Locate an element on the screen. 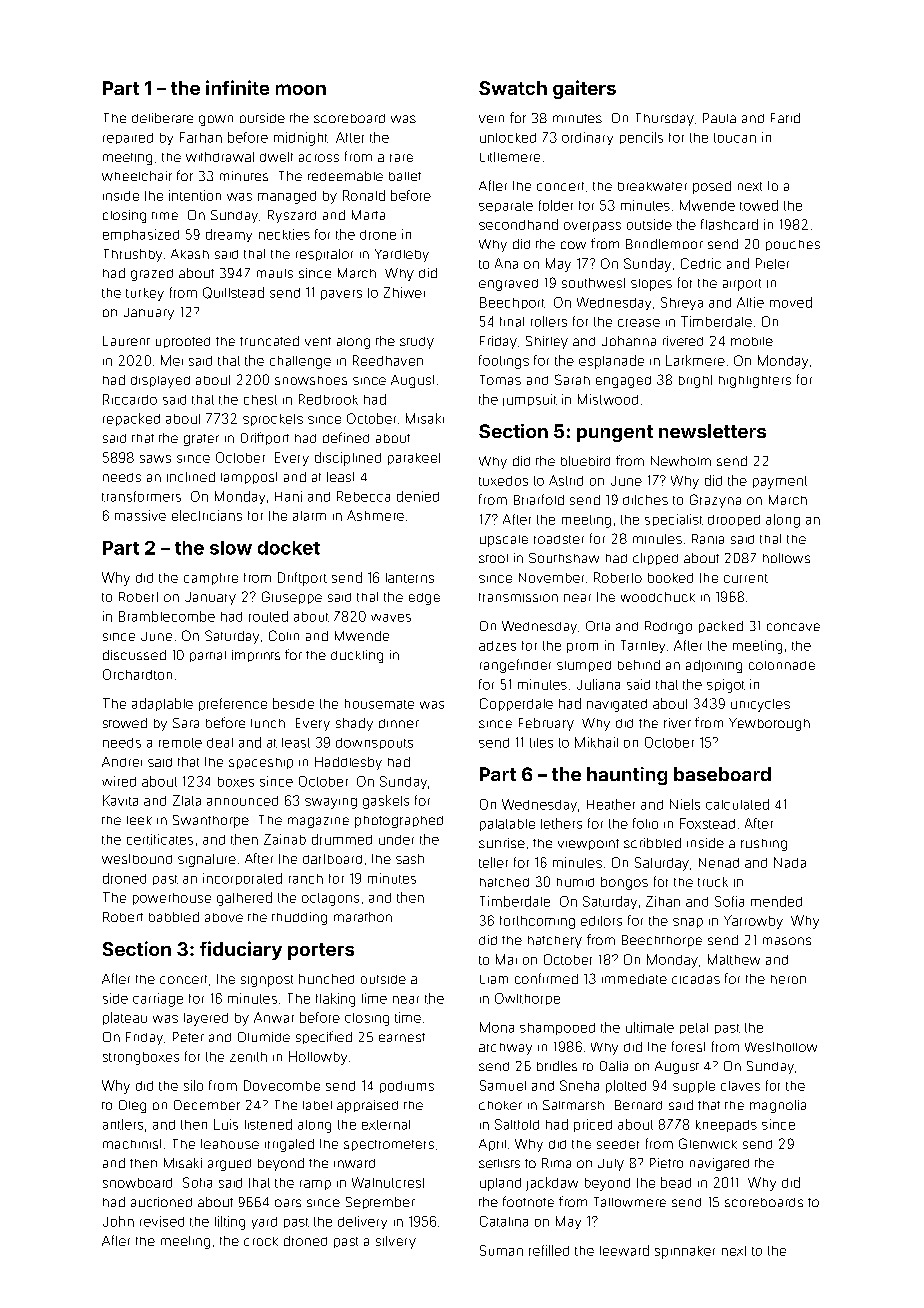 This screenshot has height=1308, width=924. Farid is located at coordinates (785, 118).
